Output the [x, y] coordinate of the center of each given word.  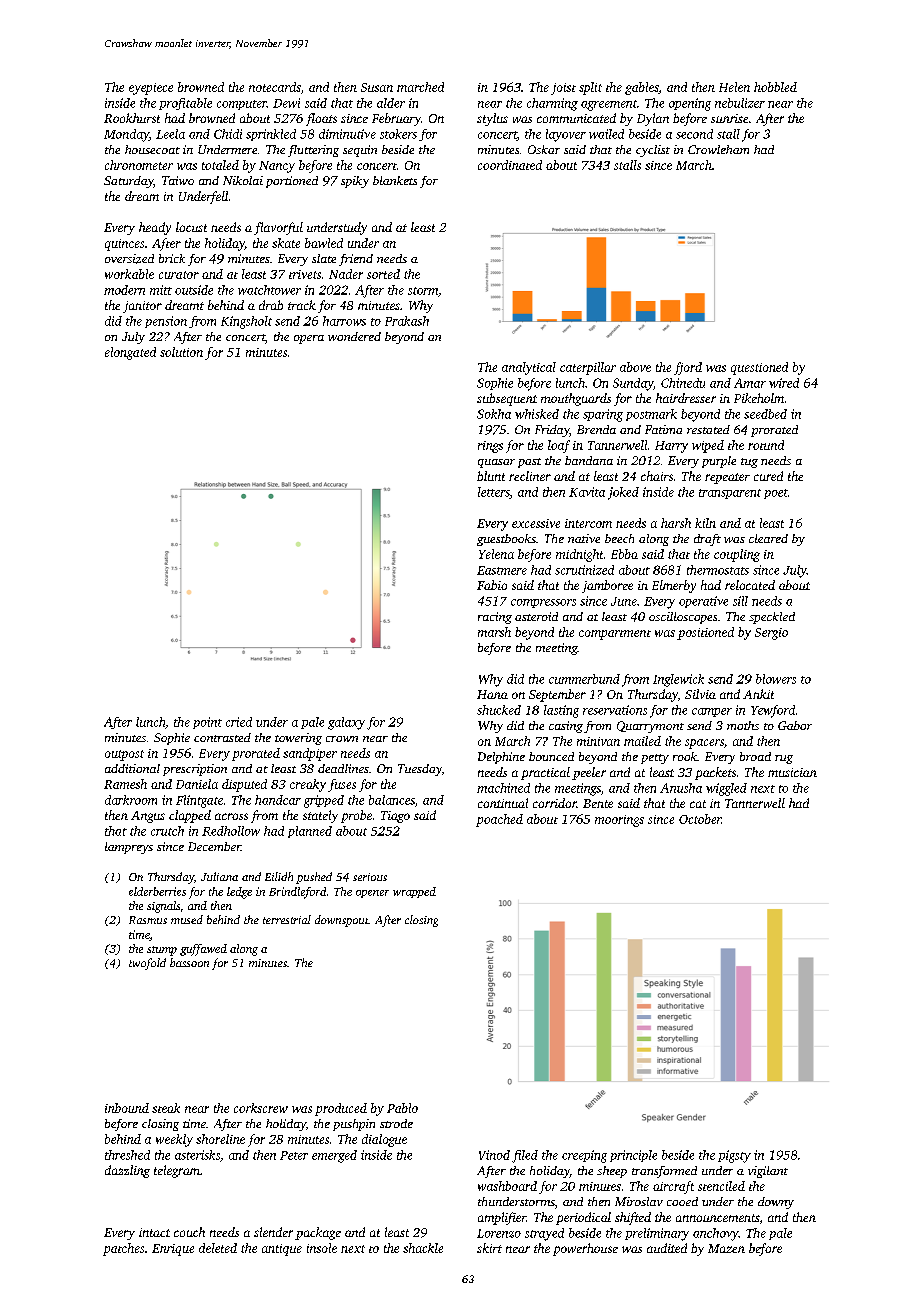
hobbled [775, 87]
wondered [354, 336]
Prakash [407, 321]
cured [768, 476]
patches [123, 1249]
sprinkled [271, 135]
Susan [377, 87]
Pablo [402, 1108]
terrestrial [287, 919]
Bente [598, 803]
